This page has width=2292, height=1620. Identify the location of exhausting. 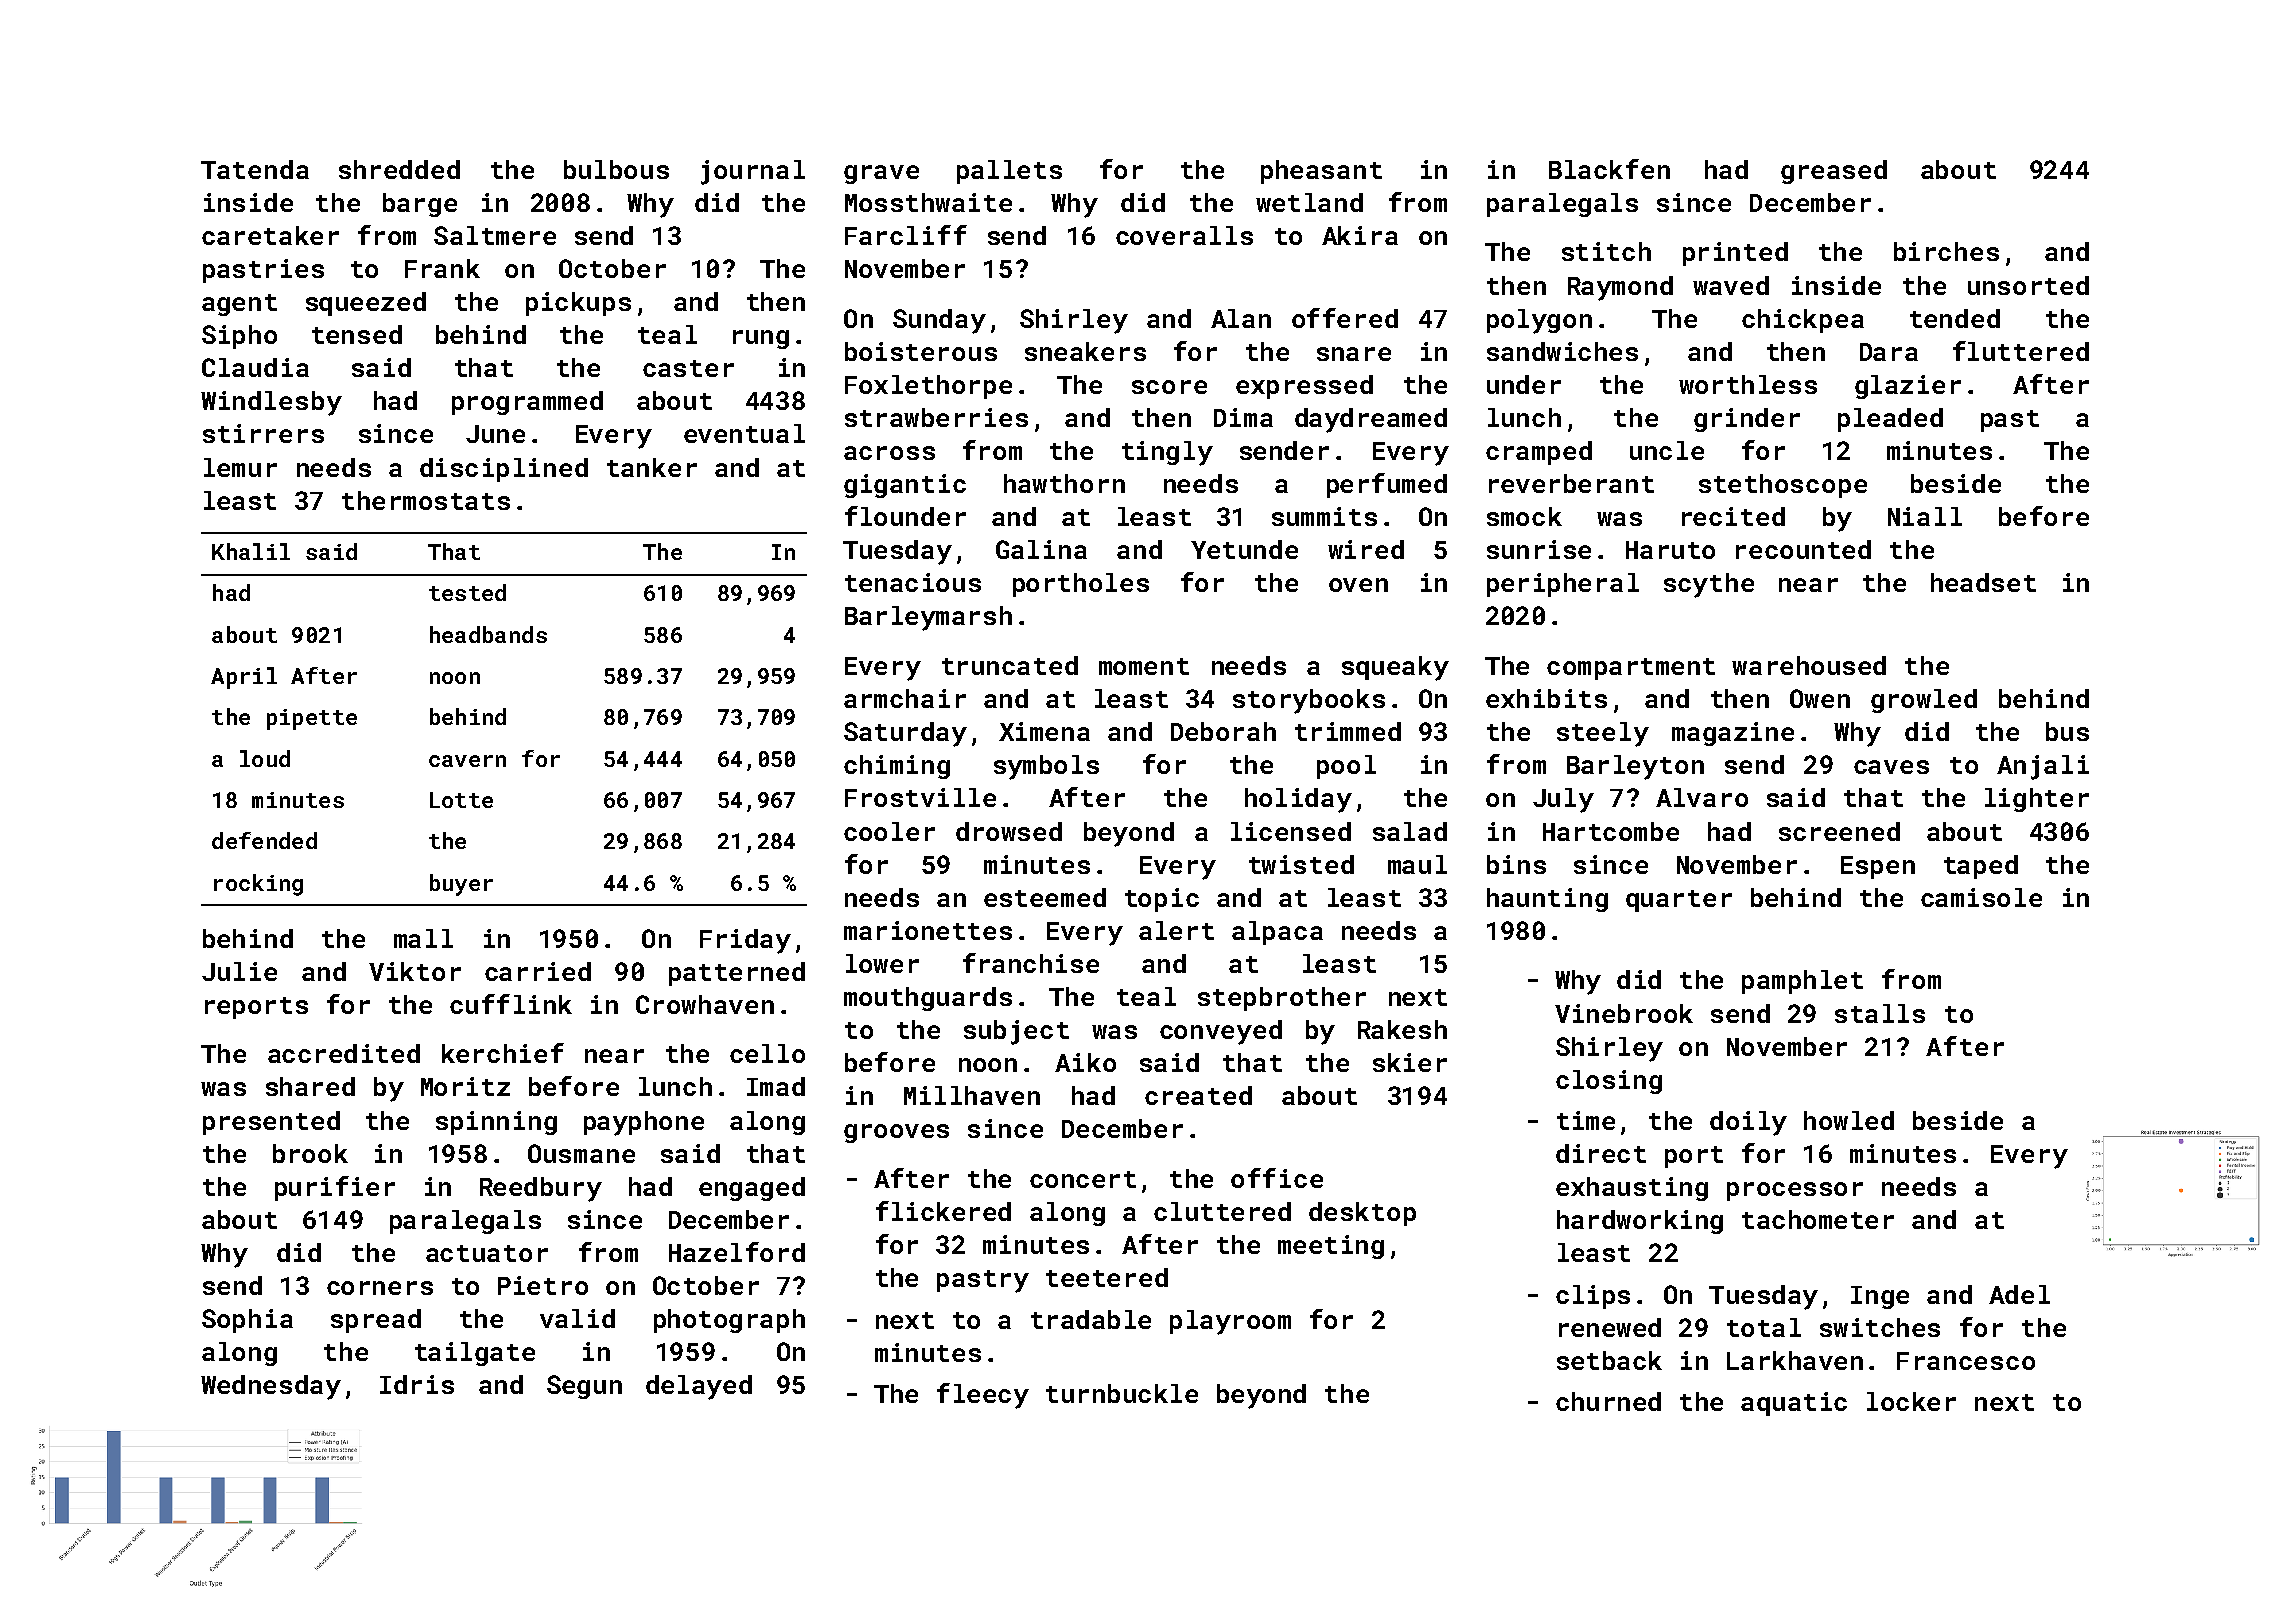
(1632, 1189).
